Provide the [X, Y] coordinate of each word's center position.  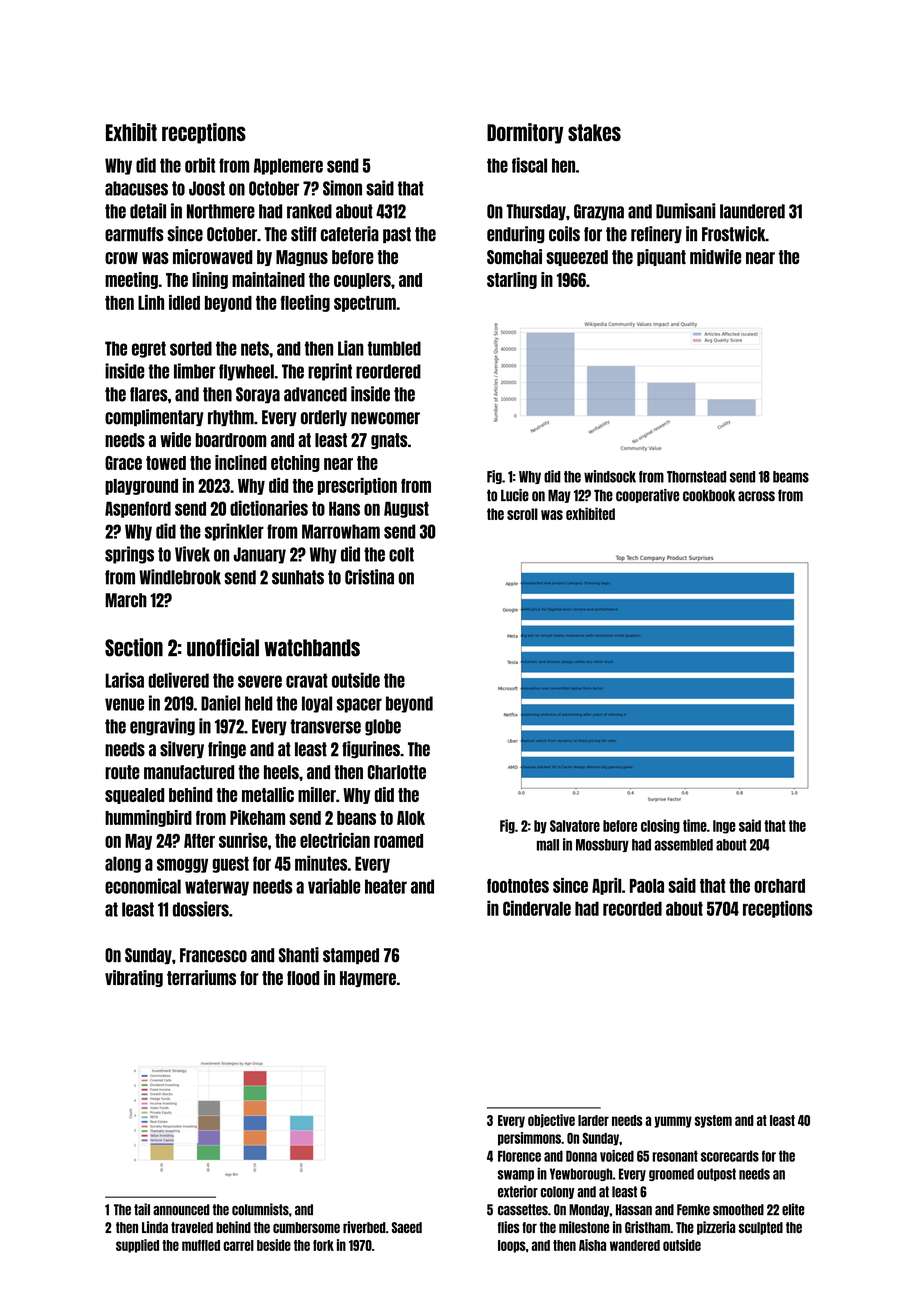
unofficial [223, 647]
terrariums [201, 977]
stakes [594, 132]
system [713, 1121]
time [695, 825]
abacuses [136, 188]
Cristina [369, 577]
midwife [715, 256]
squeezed [577, 258]
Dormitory [525, 133]
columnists [260, 1209]
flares [149, 394]
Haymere [368, 979]
